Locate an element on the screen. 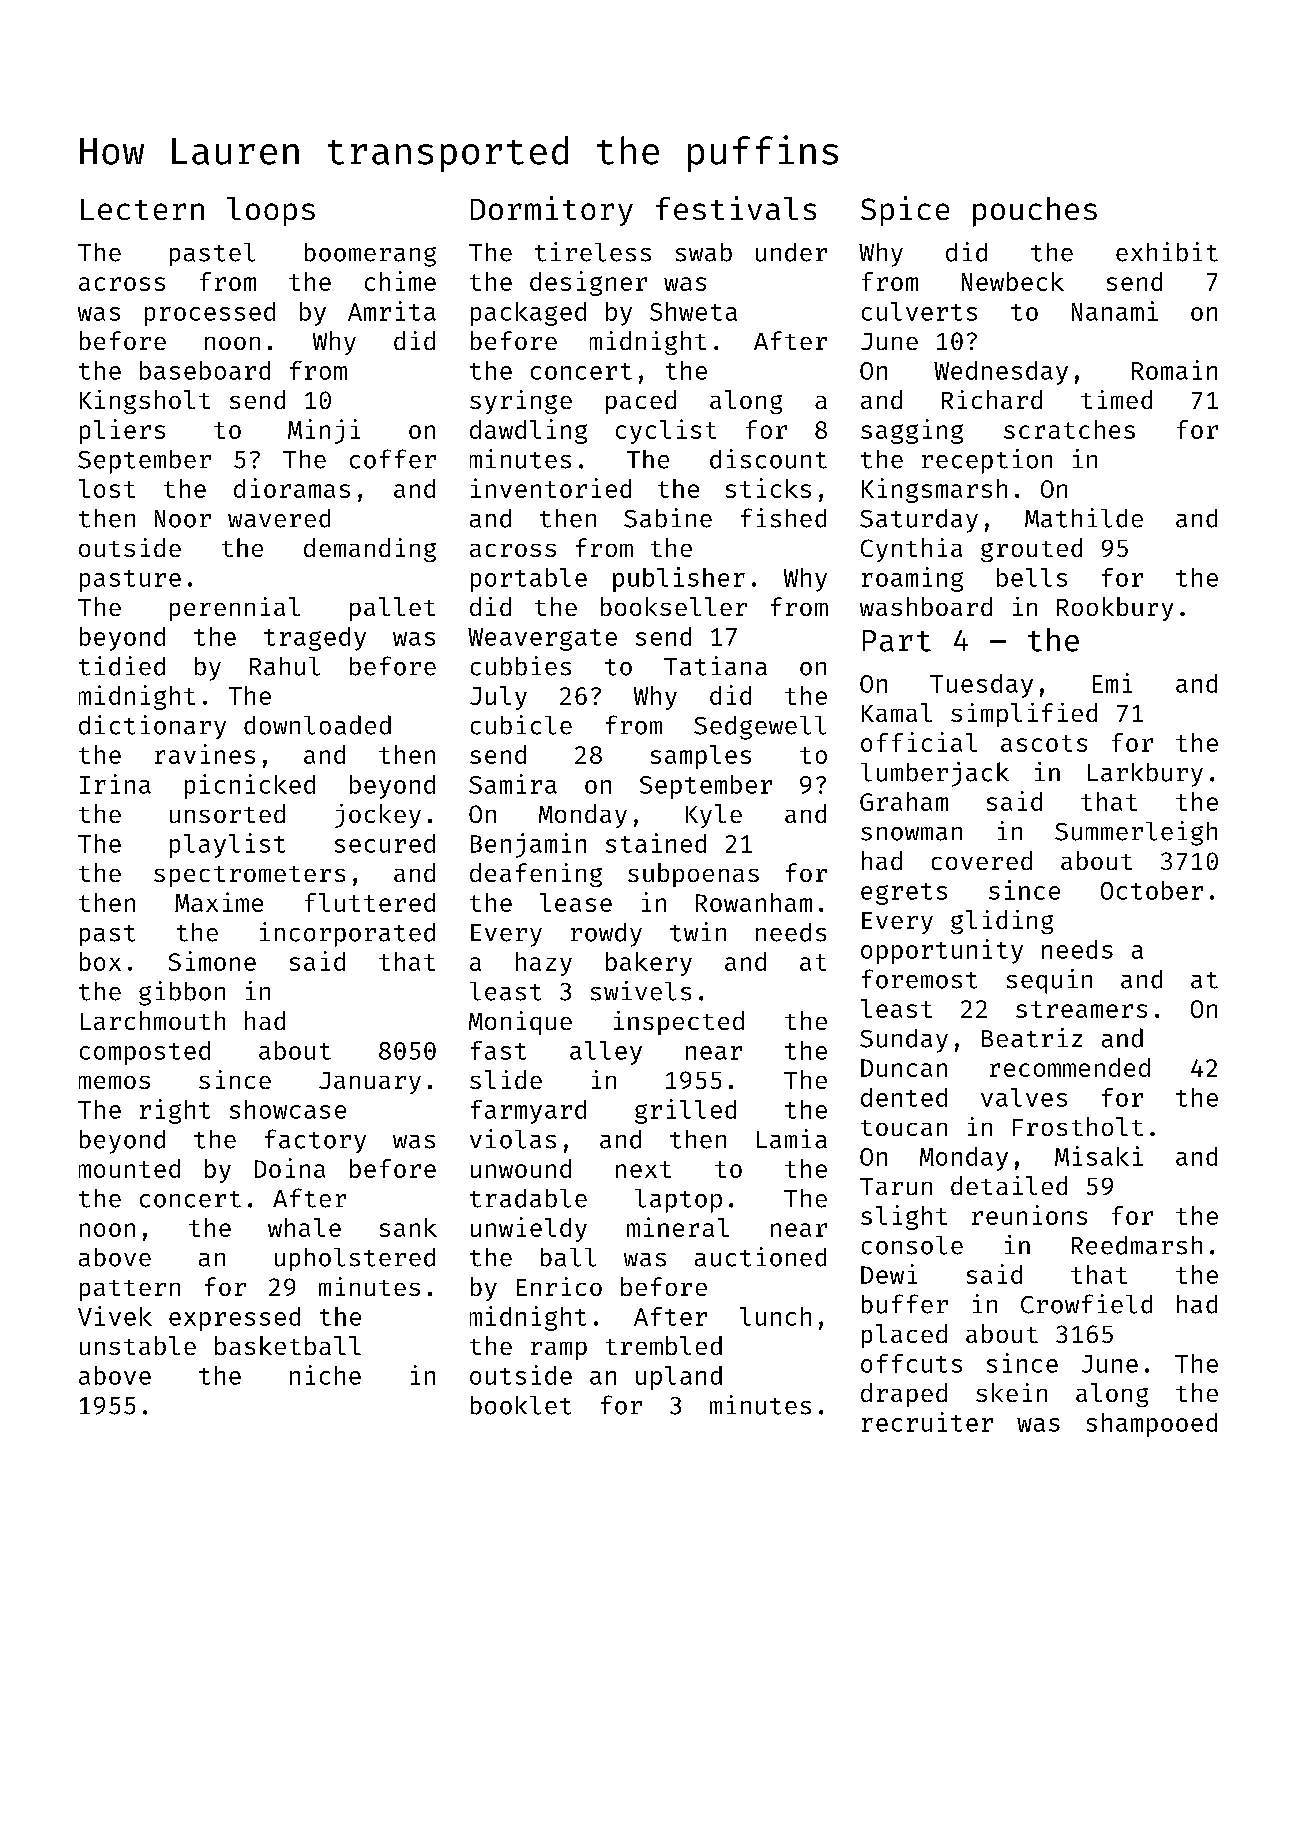  Kyle is located at coordinates (714, 816).
